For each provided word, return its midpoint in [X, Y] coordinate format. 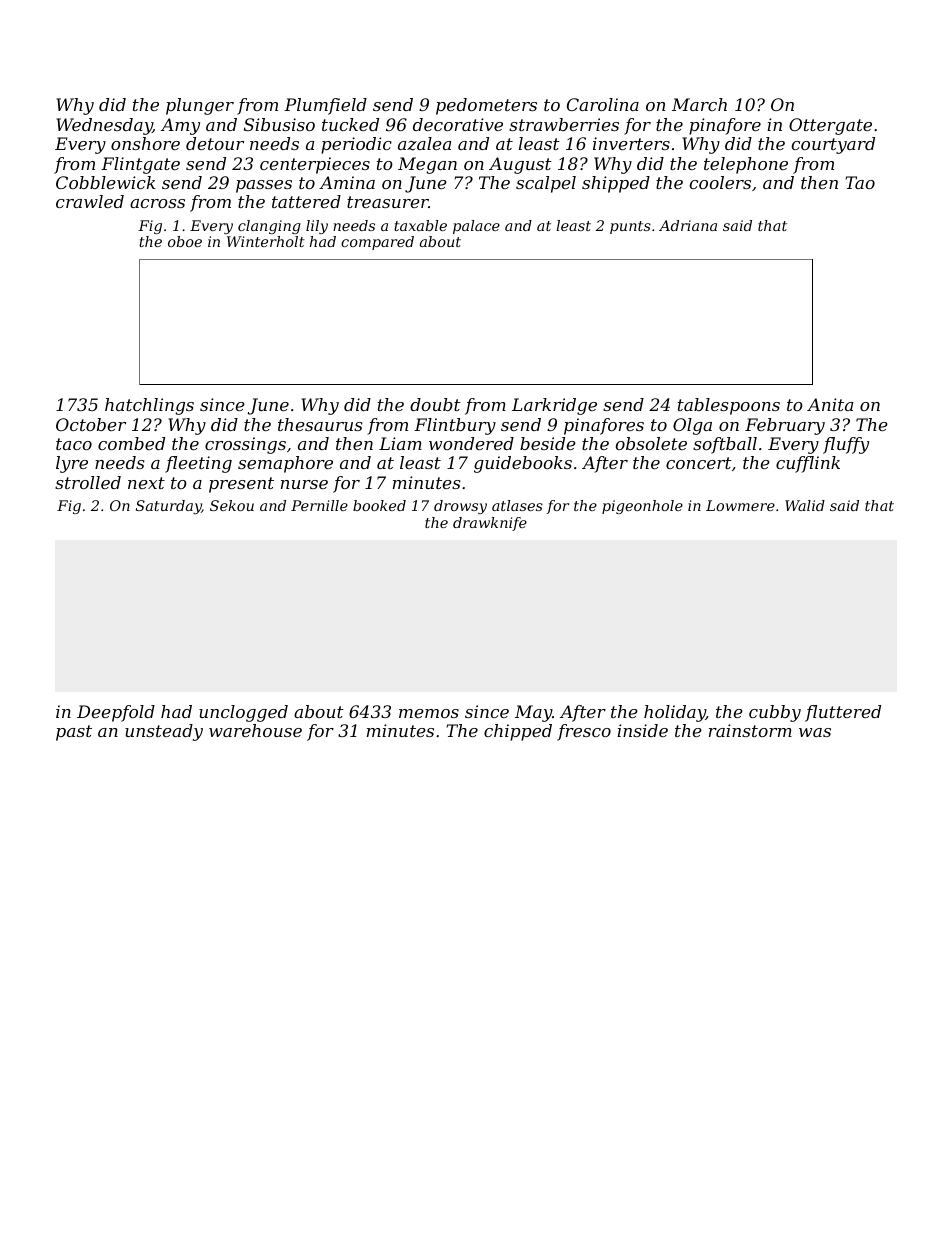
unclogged [243, 713]
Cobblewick [106, 182]
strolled [88, 482]
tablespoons [729, 406]
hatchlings [149, 406]
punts [630, 227]
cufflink [808, 464]
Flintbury [455, 426]
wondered [471, 443]
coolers [720, 182]
